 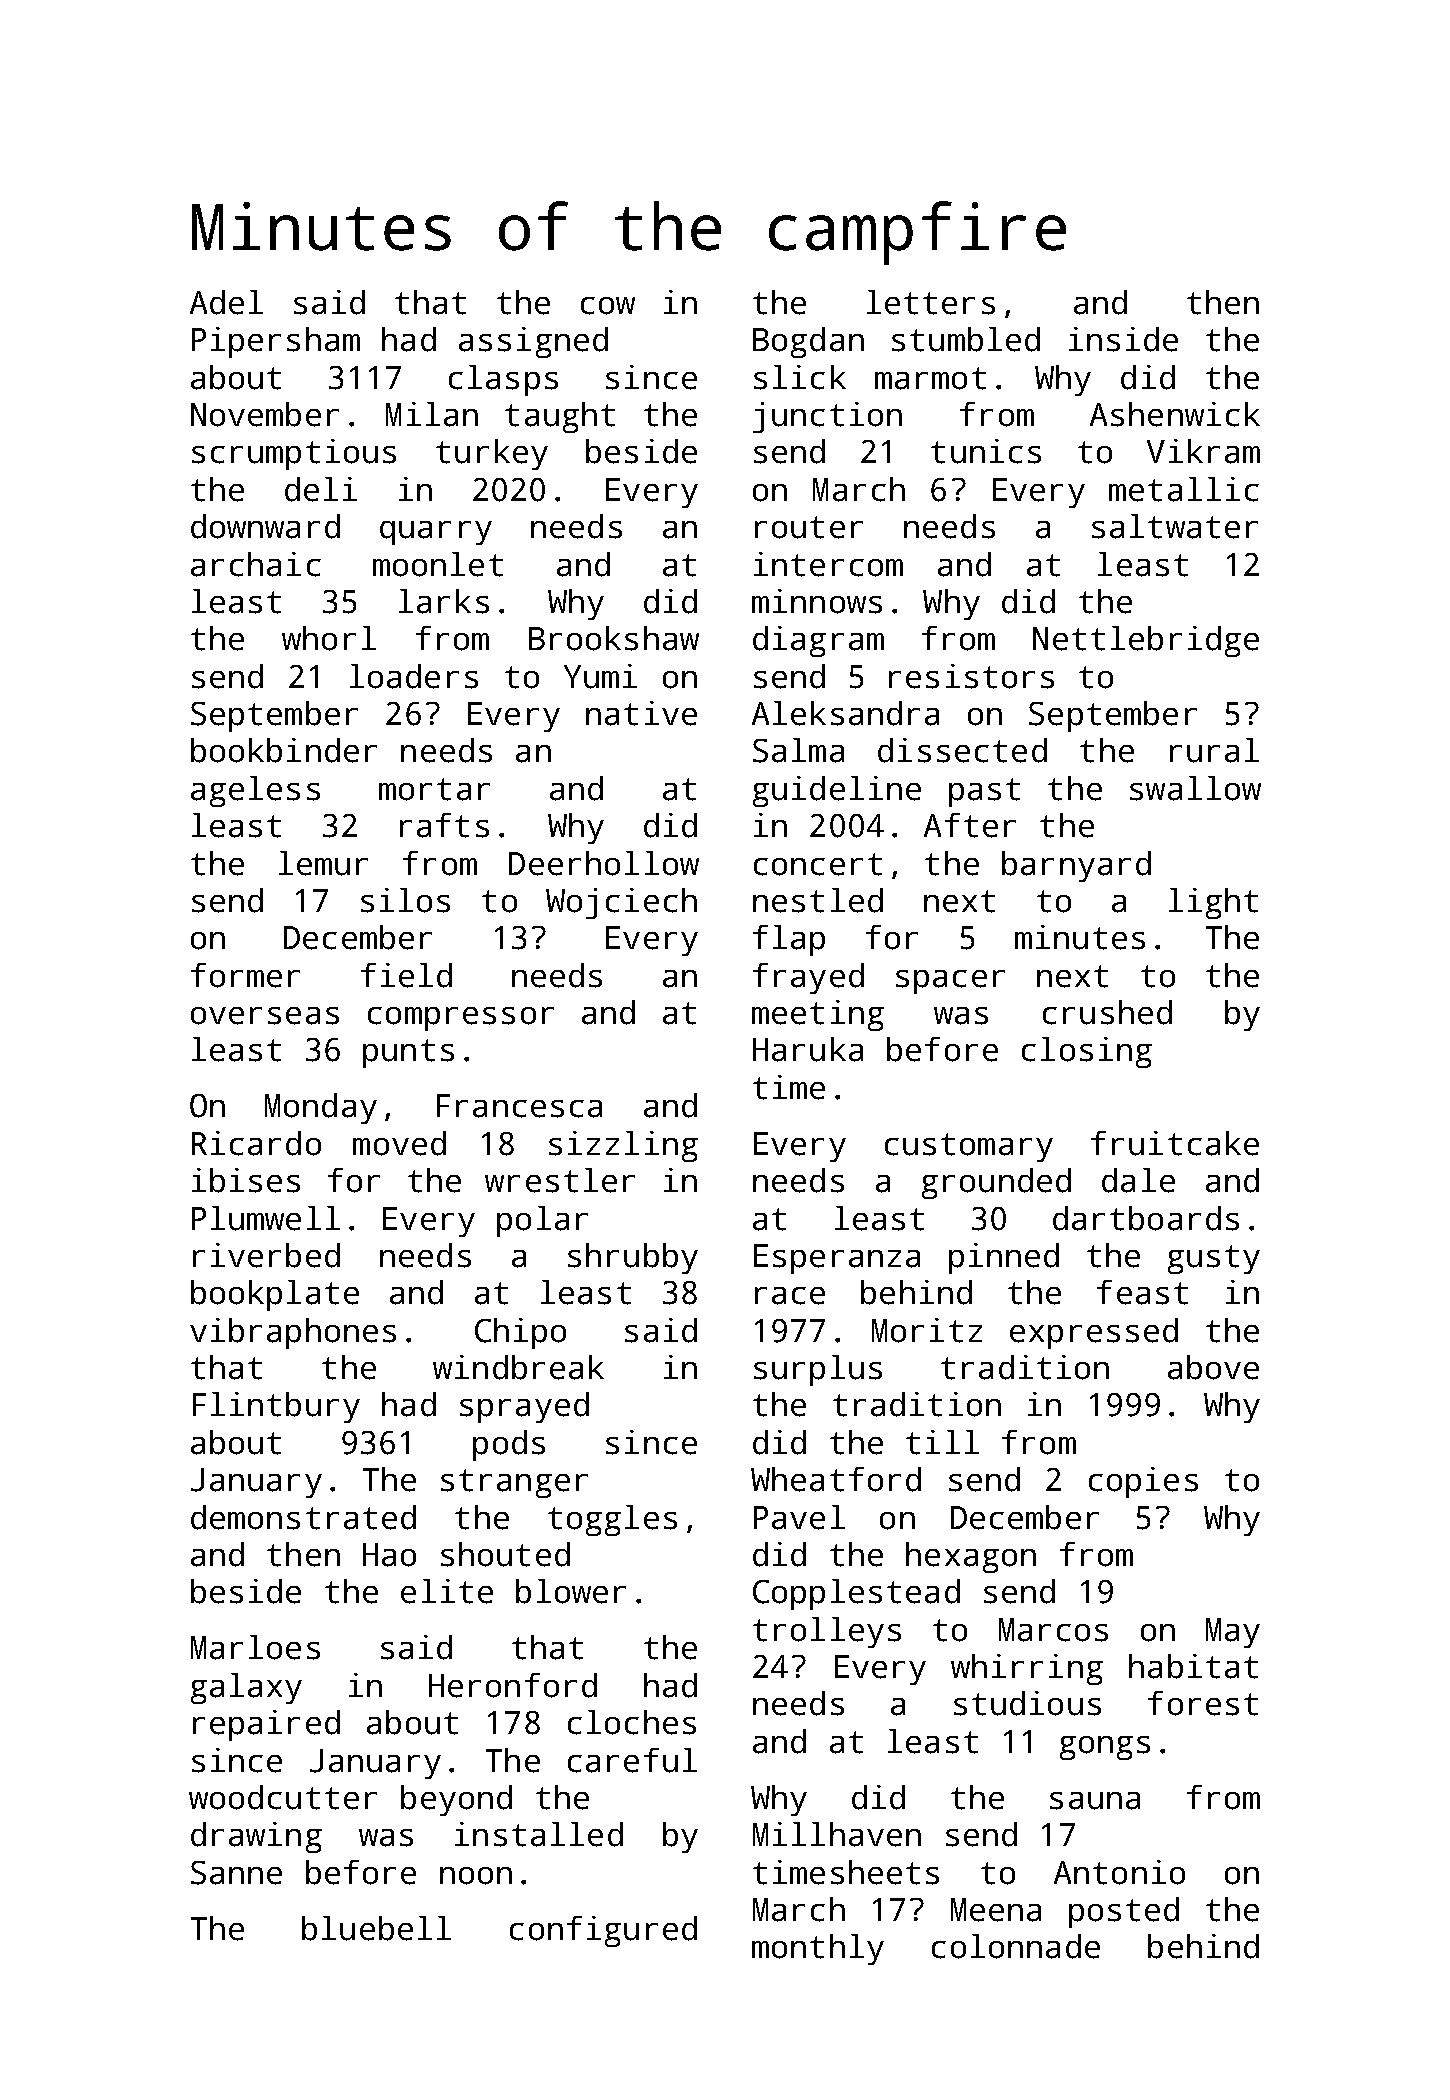 What do you see at coordinates (818, 641) in the page?
I see `diagram` at bounding box center [818, 641].
